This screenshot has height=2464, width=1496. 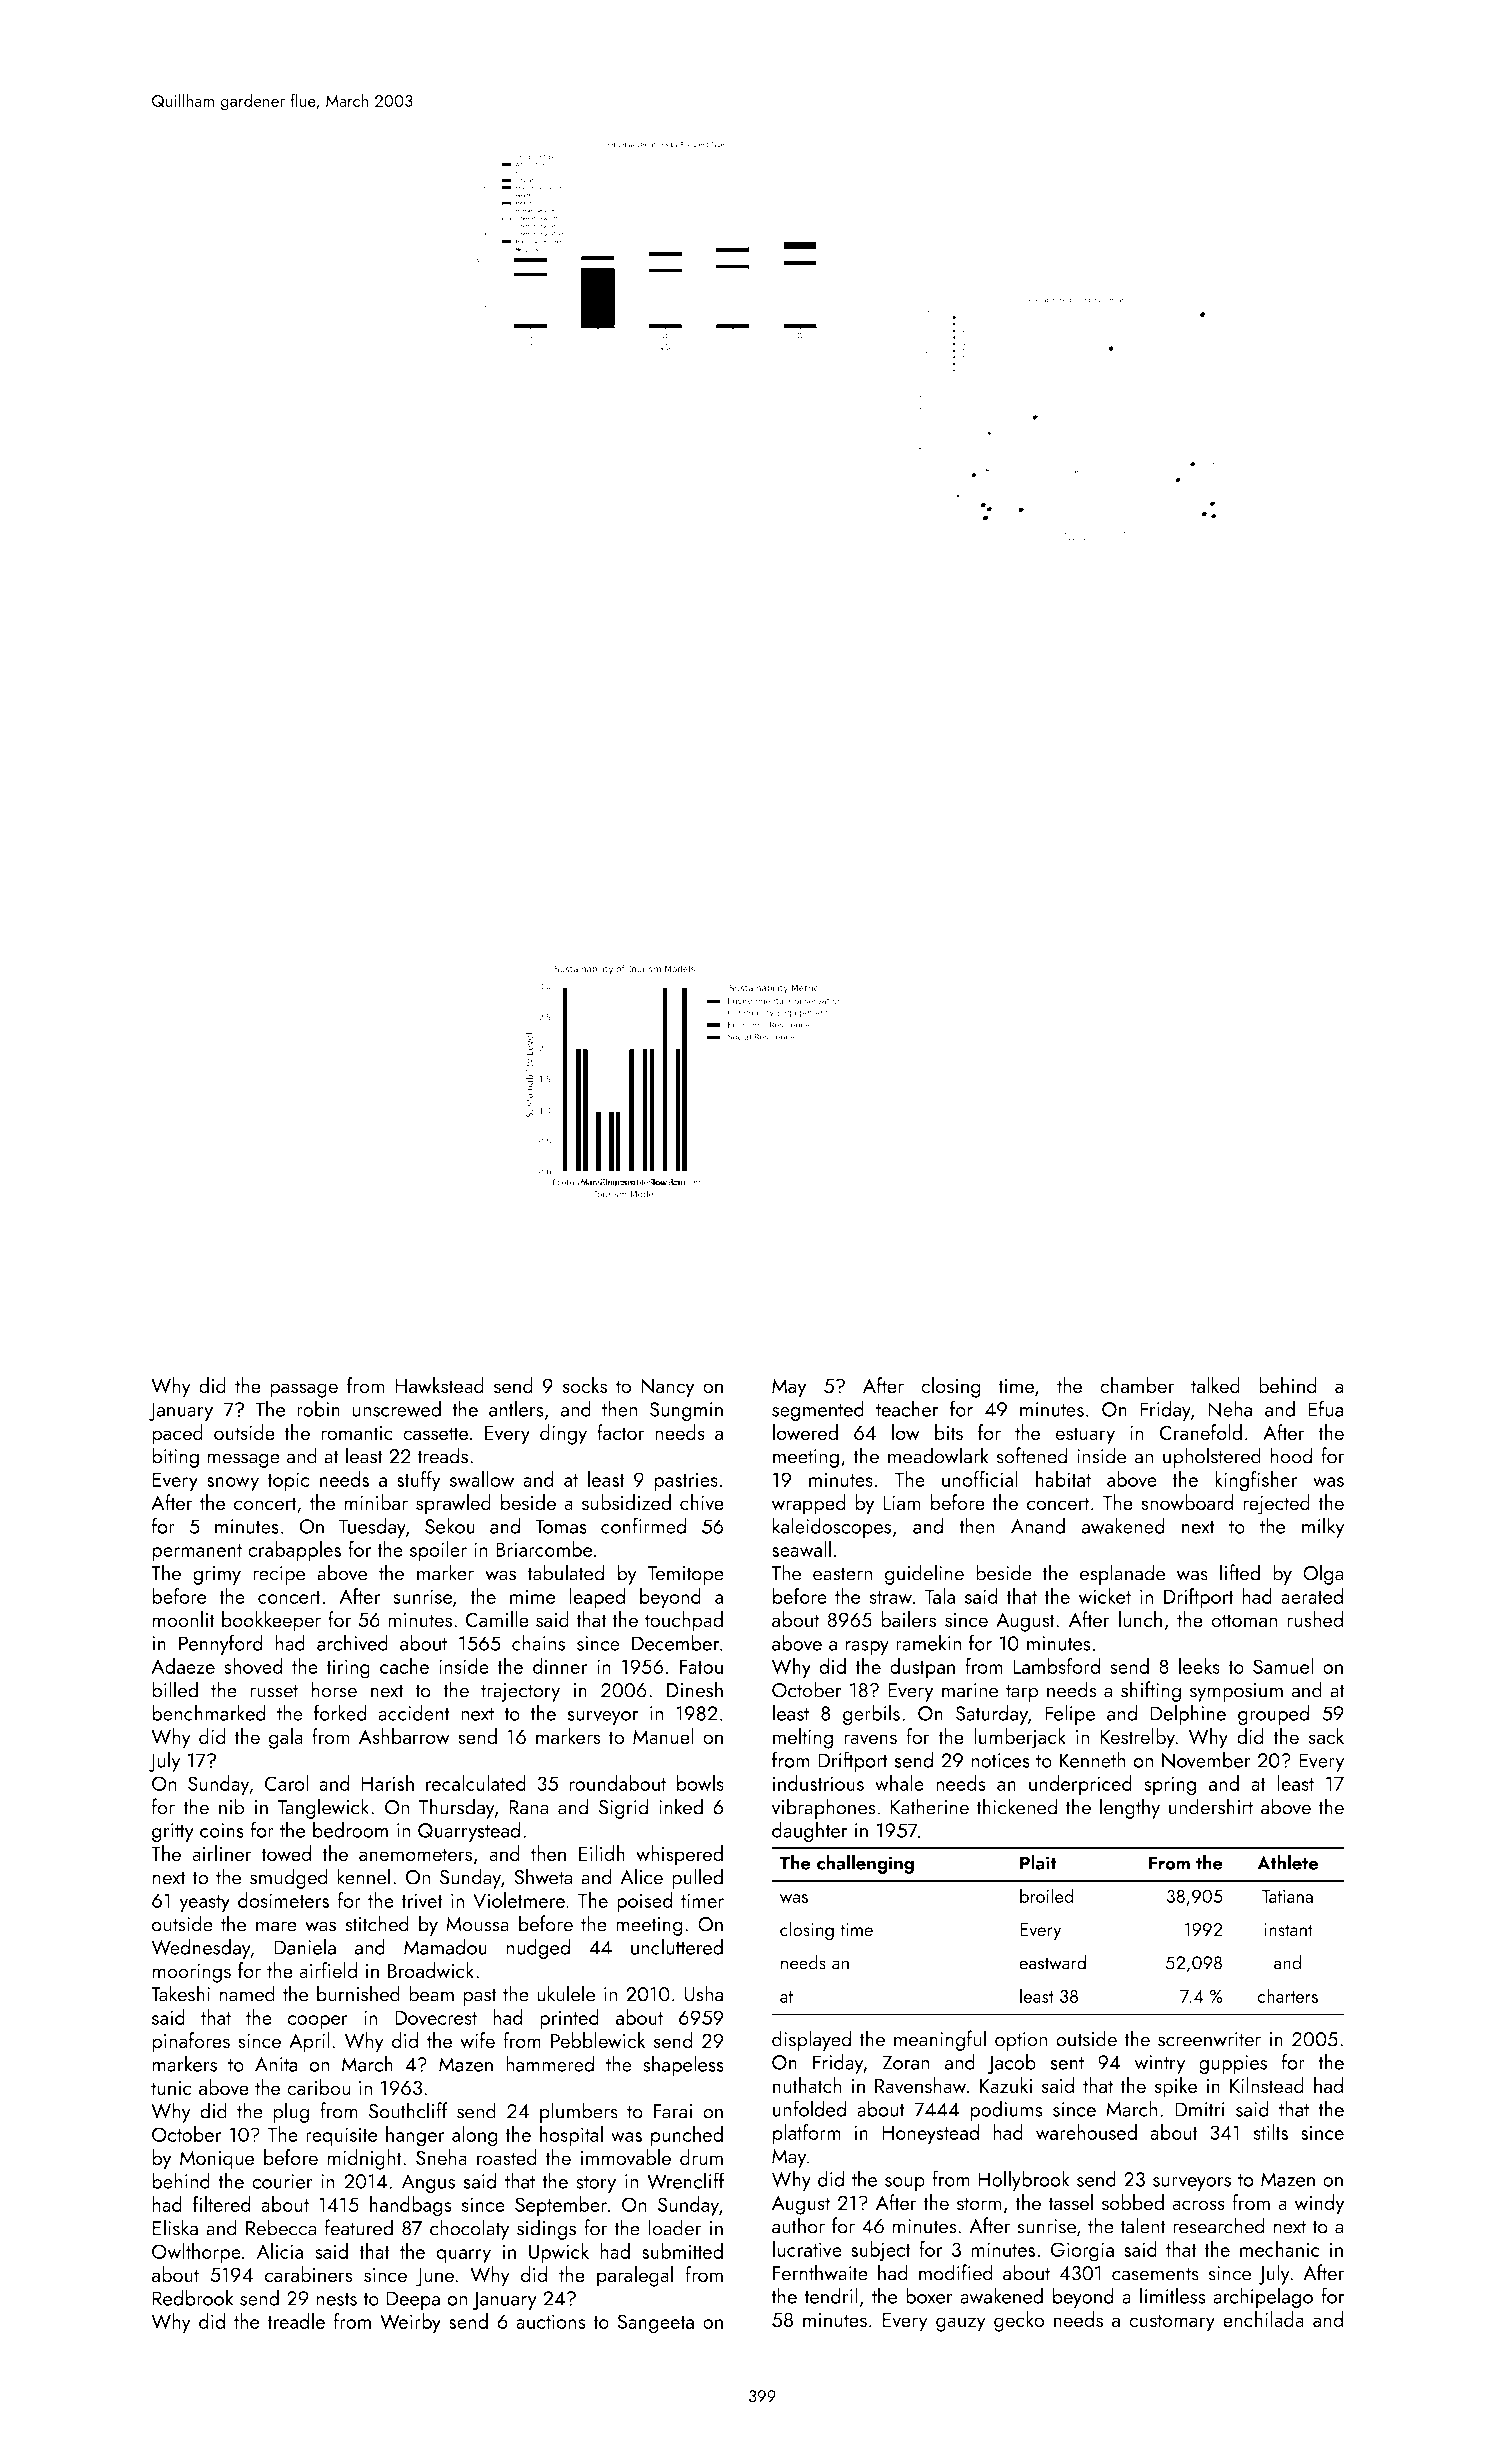 I want to click on paralegal, so click(x=635, y=2276).
